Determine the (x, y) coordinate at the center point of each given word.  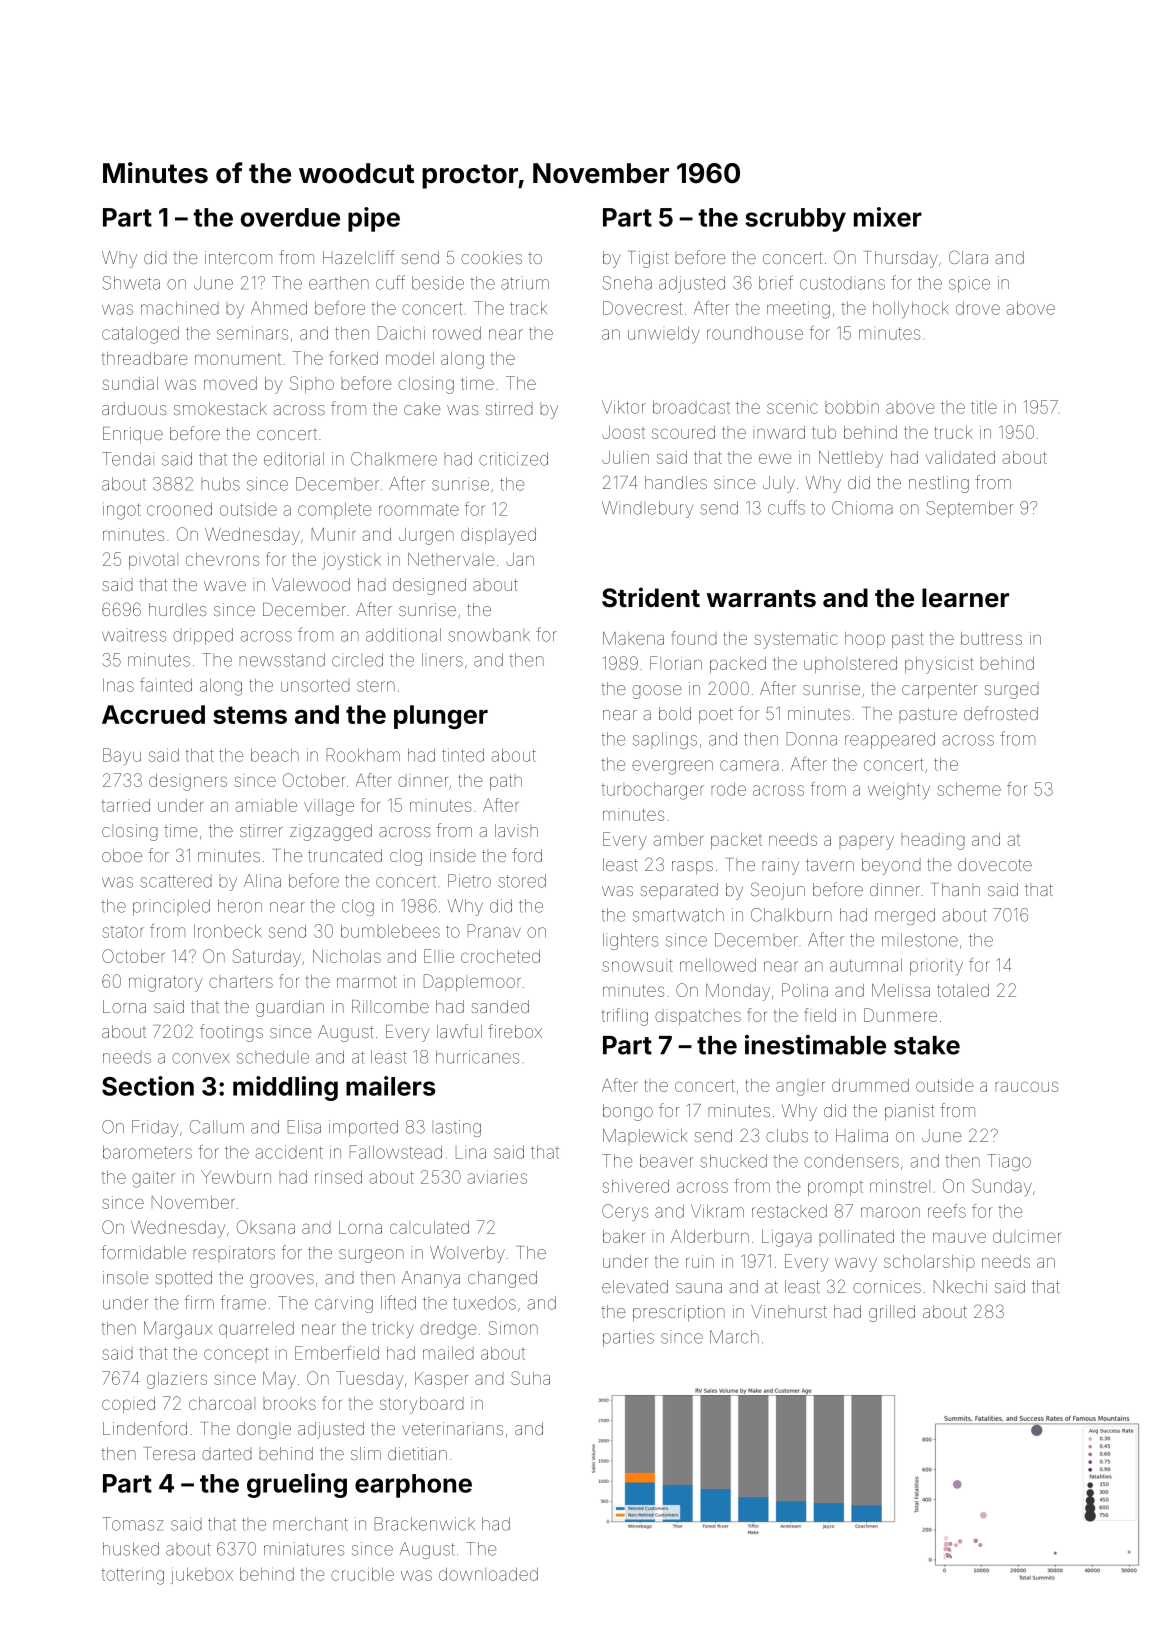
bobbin (852, 407)
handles (676, 482)
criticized (513, 459)
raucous (1026, 1087)
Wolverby (467, 1254)
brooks (289, 1403)
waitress (134, 635)
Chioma (862, 508)
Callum (217, 1127)
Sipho (312, 384)
